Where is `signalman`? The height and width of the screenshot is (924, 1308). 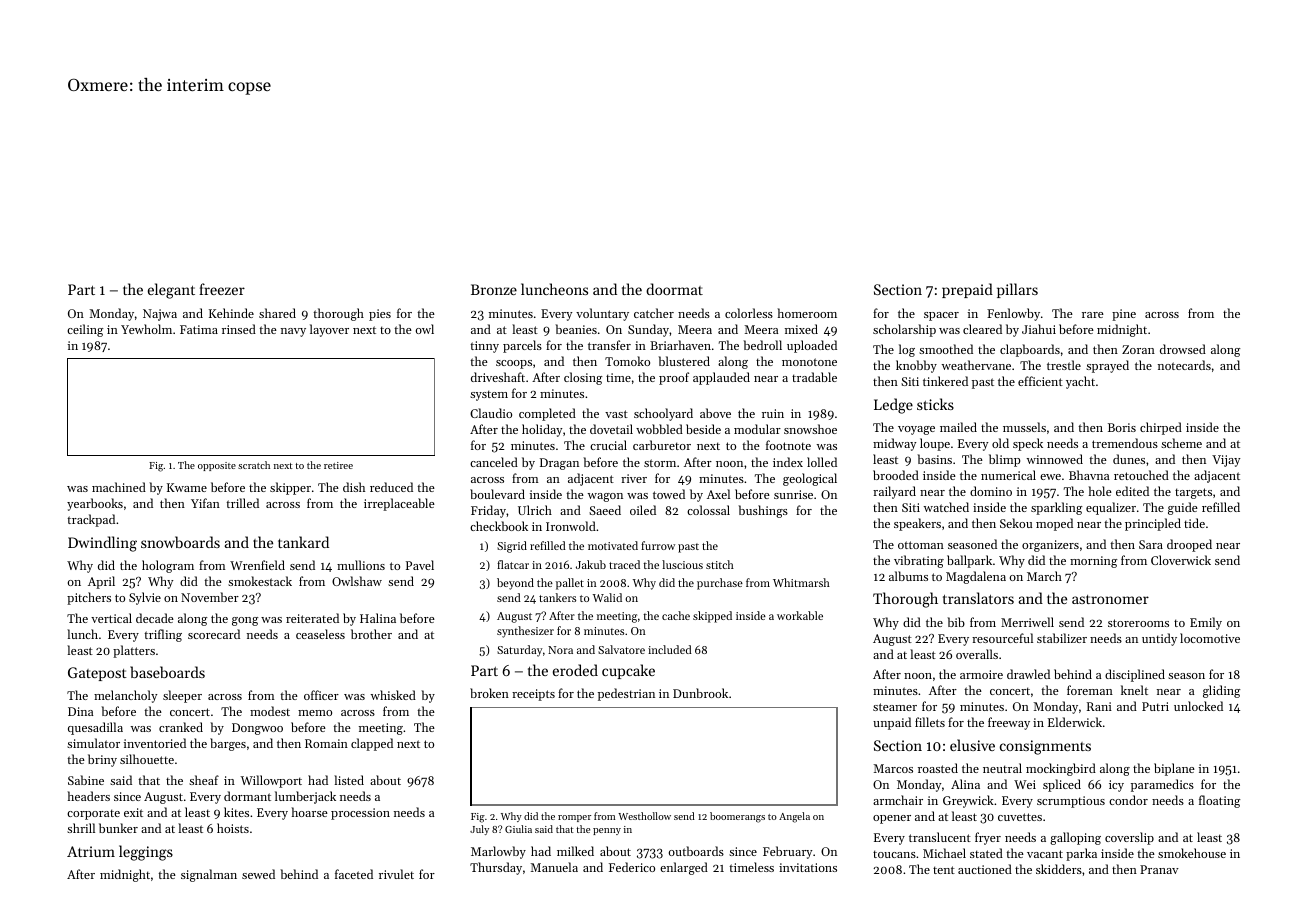
signalman is located at coordinates (209, 875).
